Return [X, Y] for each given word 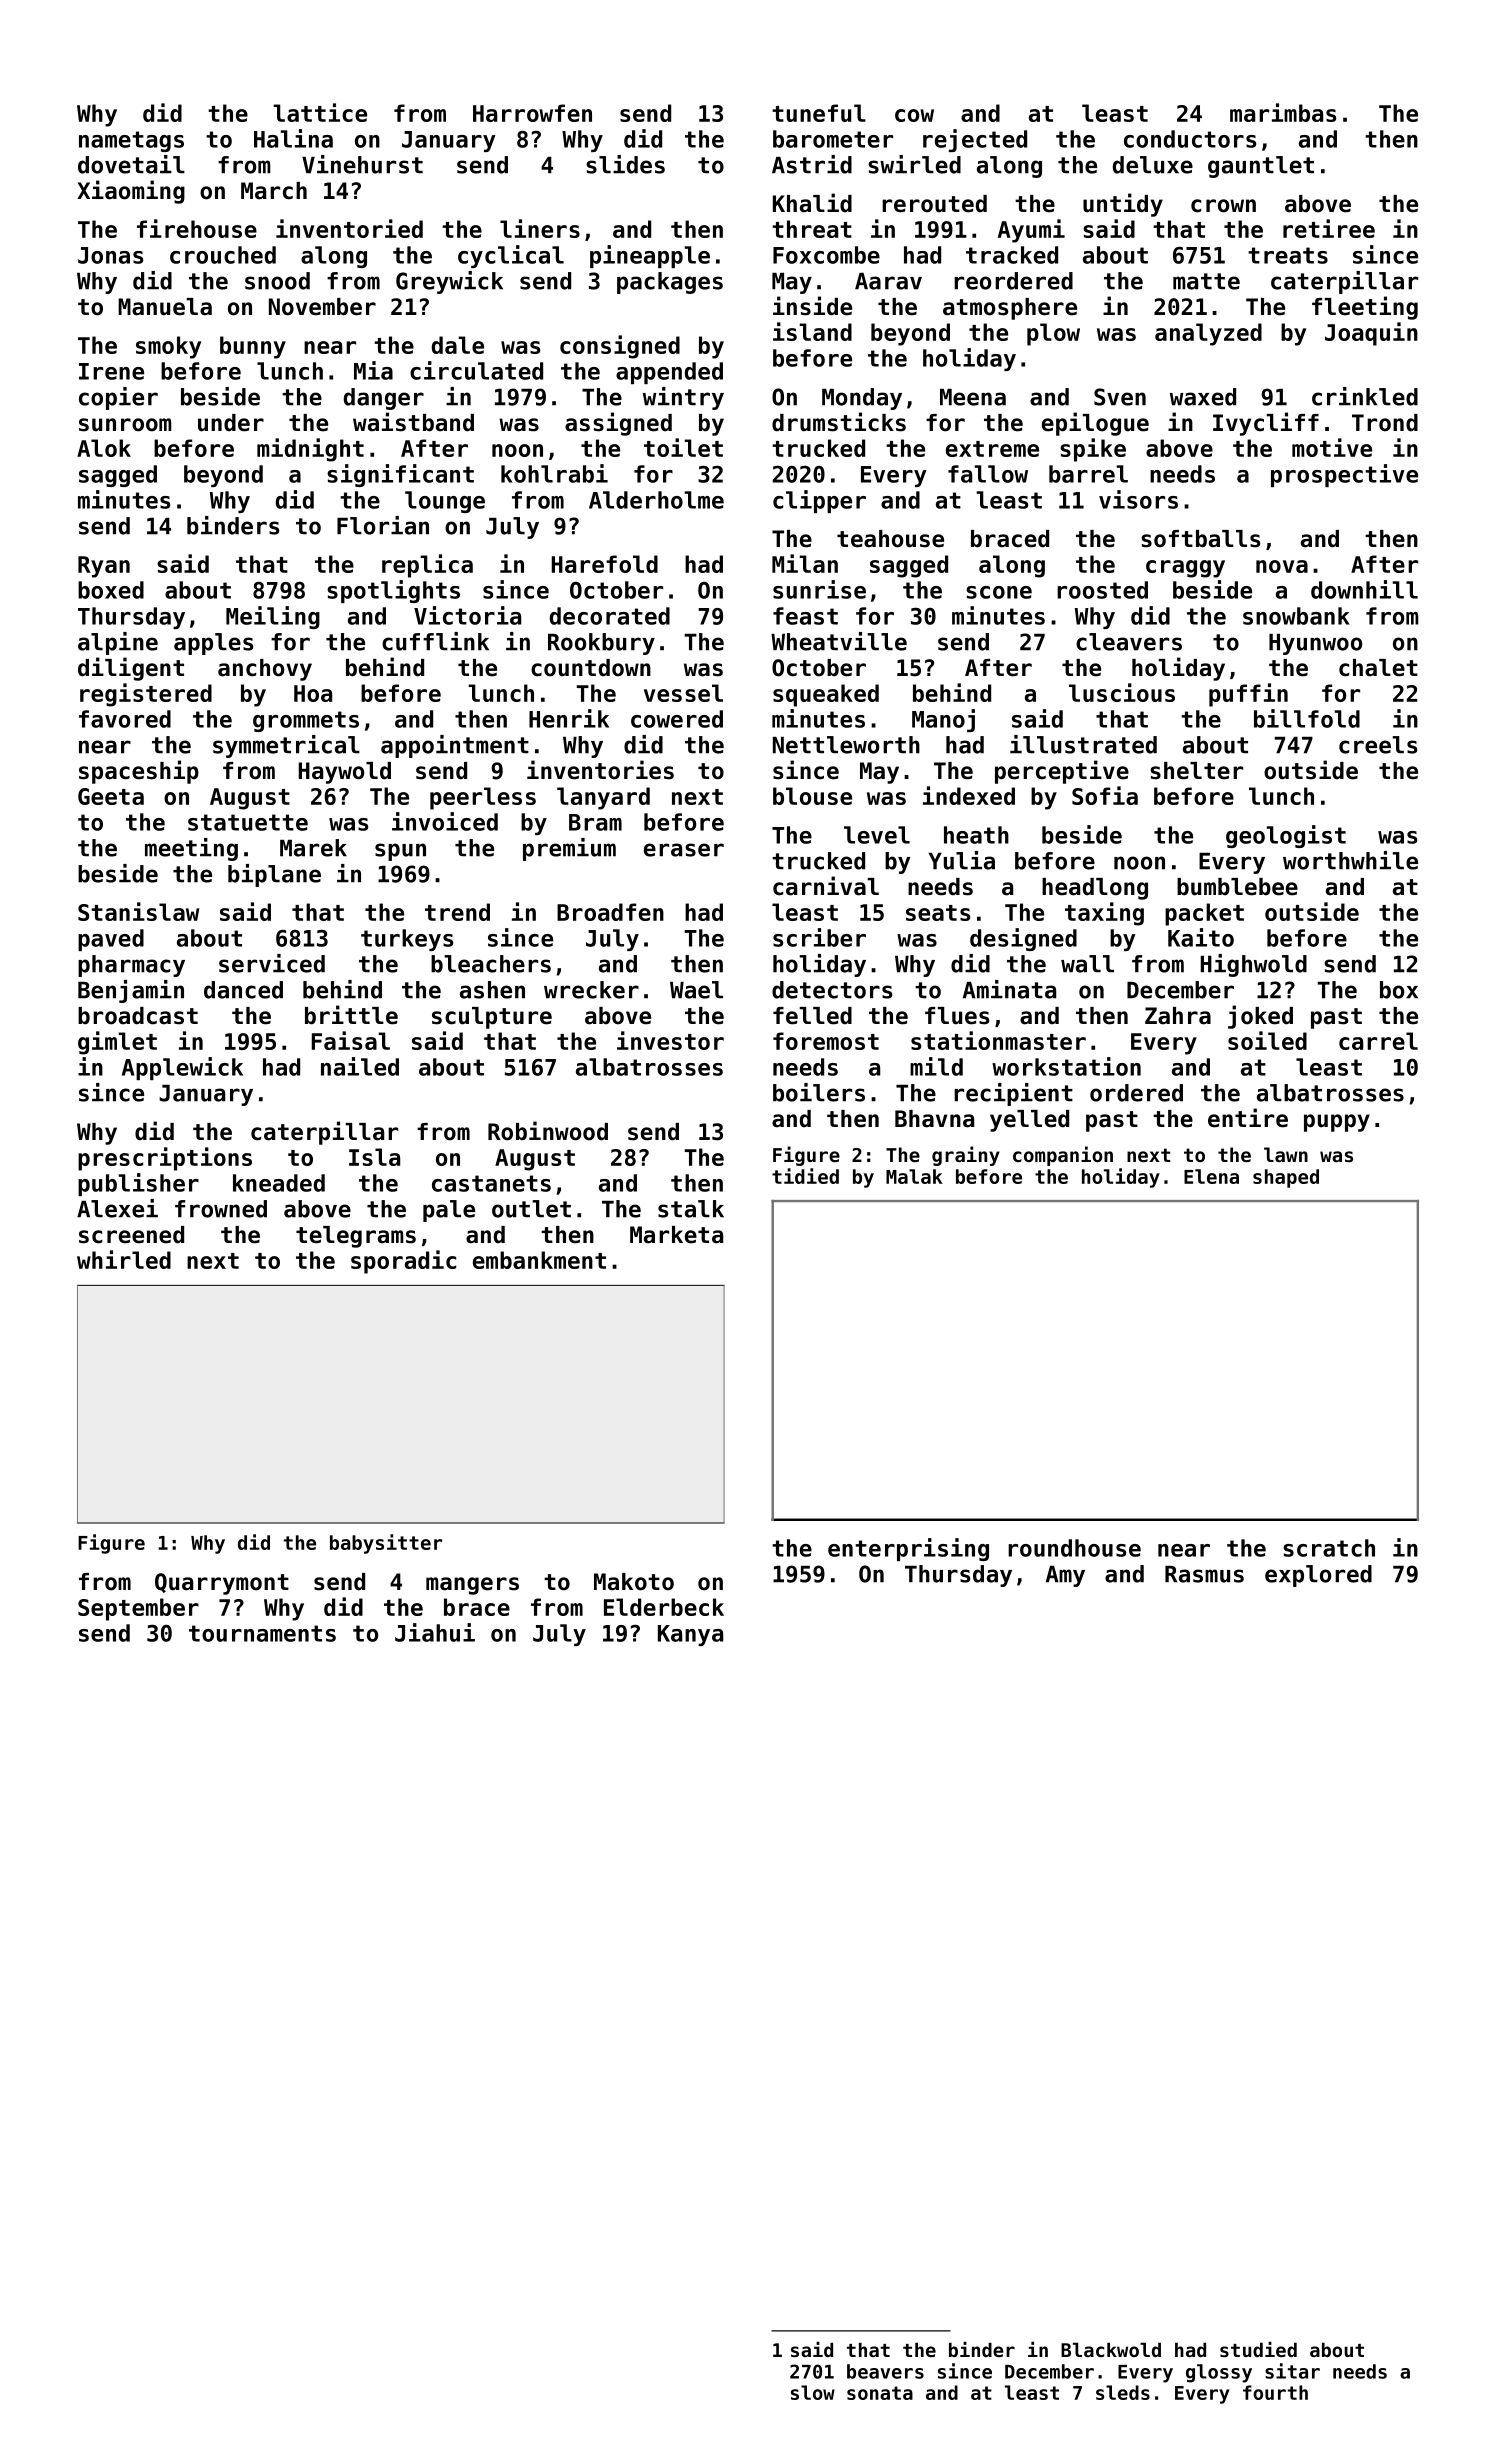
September [138, 1609]
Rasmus [1204, 1574]
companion [1063, 1156]
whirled [124, 1259]
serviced [272, 963]
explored [1318, 1576]
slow [813, 2392]
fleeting [1365, 308]
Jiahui [435, 1632]
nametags [131, 141]
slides [625, 164]
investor [670, 1040]
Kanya [690, 1635]
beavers [885, 2371]
